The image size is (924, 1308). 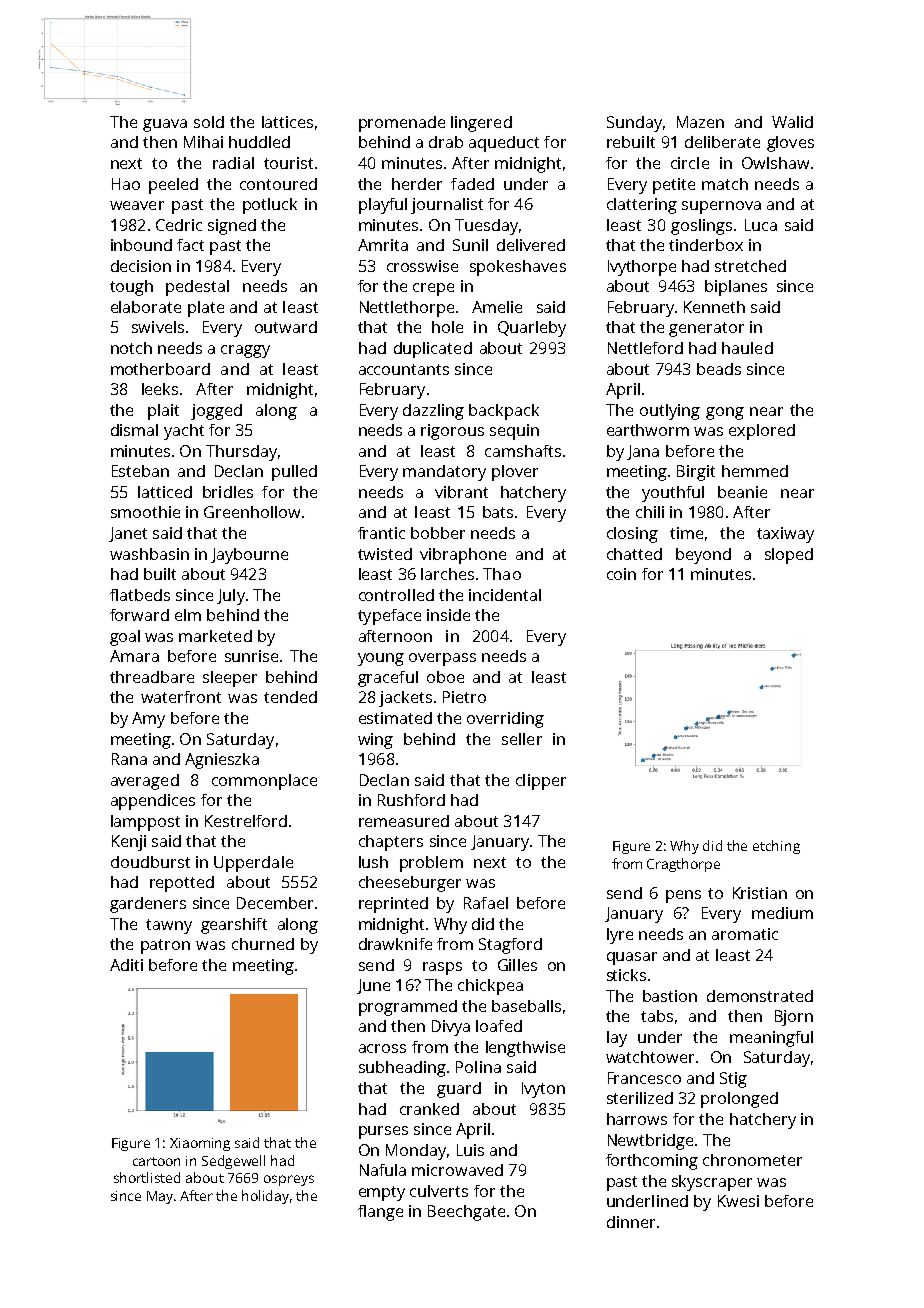 I want to click on chapters, so click(x=391, y=843).
